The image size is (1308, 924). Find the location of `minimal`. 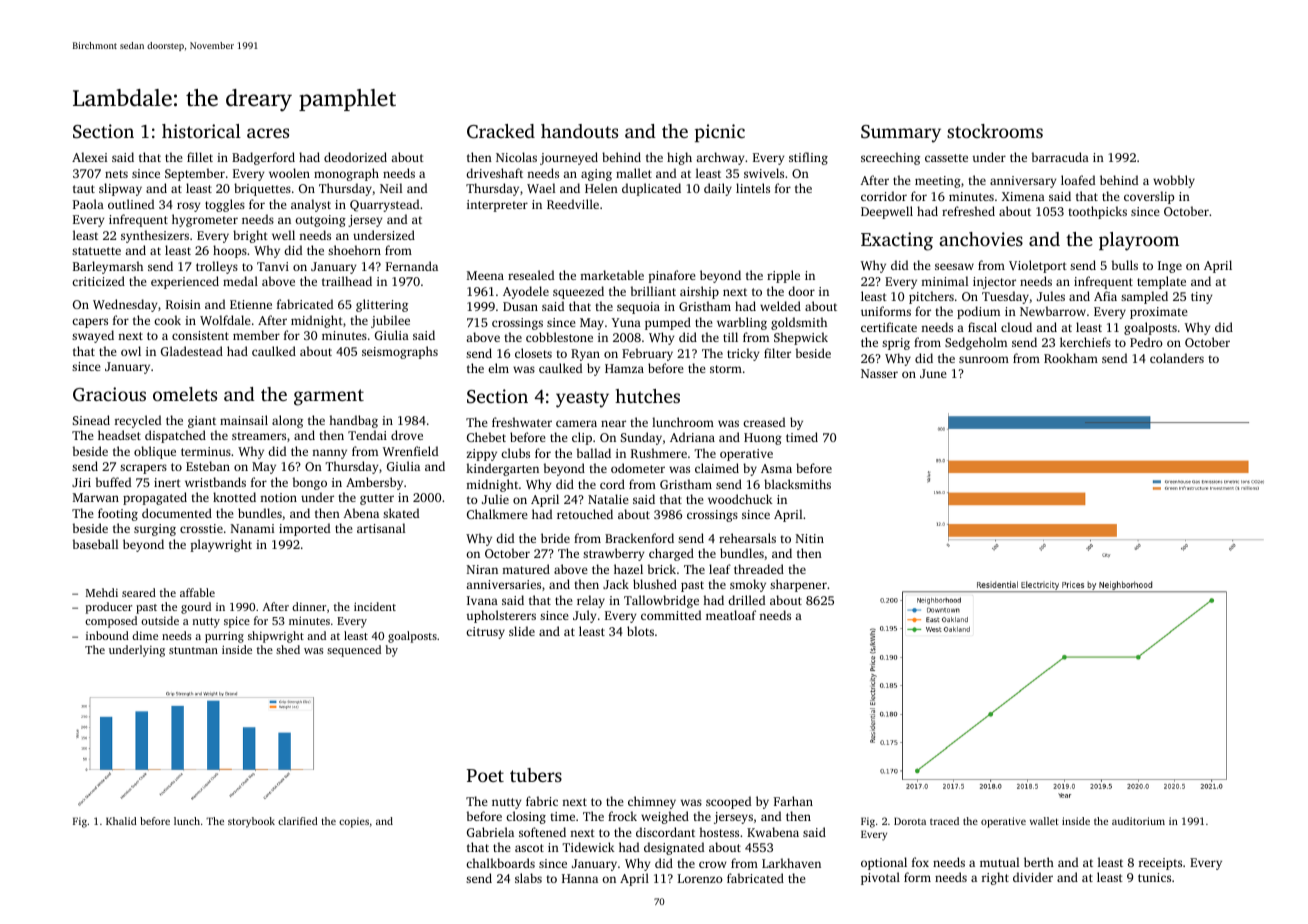

minimal is located at coordinates (945, 281).
